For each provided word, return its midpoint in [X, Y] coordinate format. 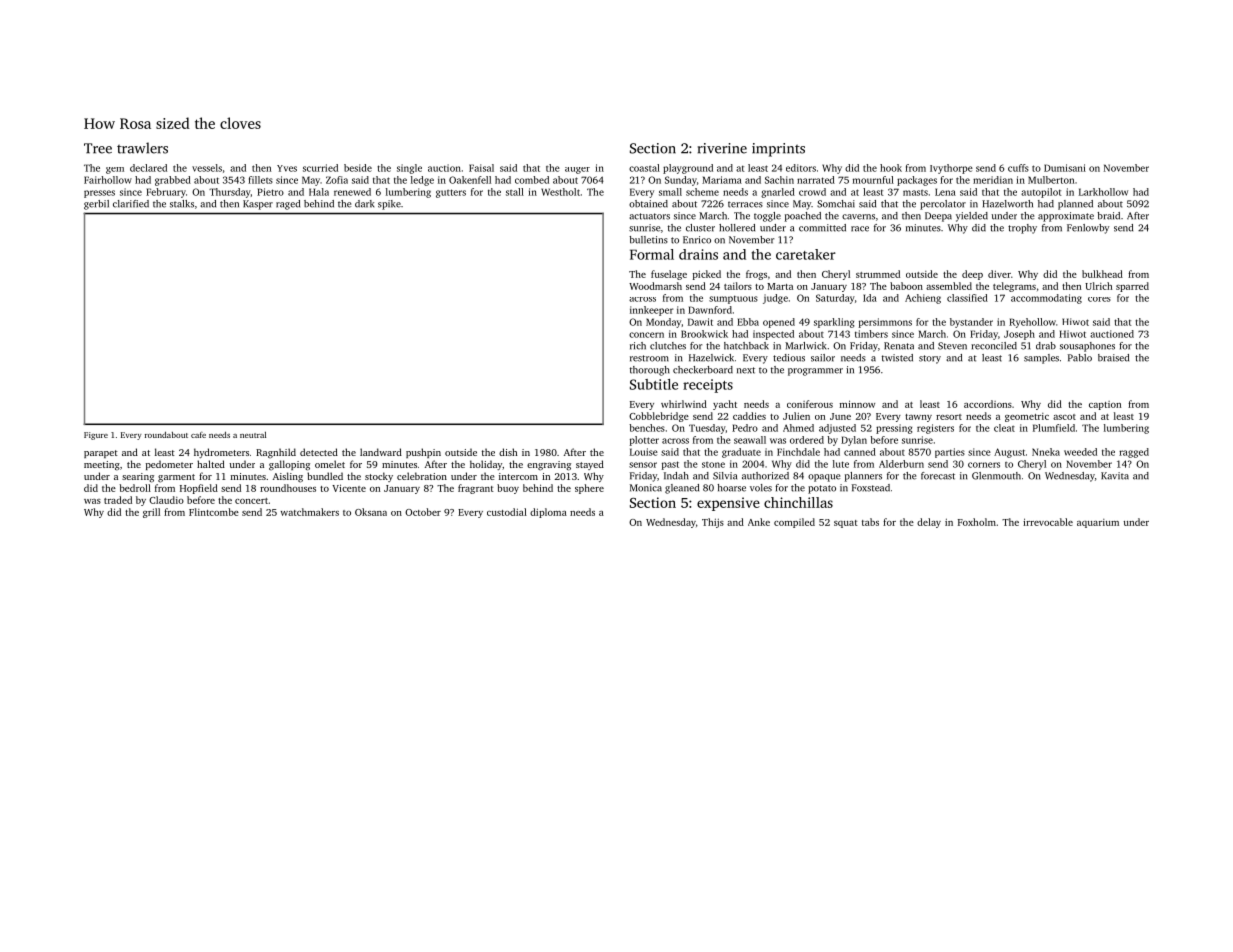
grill [151, 513]
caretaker [806, 254]
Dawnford [710, 310]
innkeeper [651, 311]
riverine [722, 148]
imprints [778, 150]
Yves [287, 168]
